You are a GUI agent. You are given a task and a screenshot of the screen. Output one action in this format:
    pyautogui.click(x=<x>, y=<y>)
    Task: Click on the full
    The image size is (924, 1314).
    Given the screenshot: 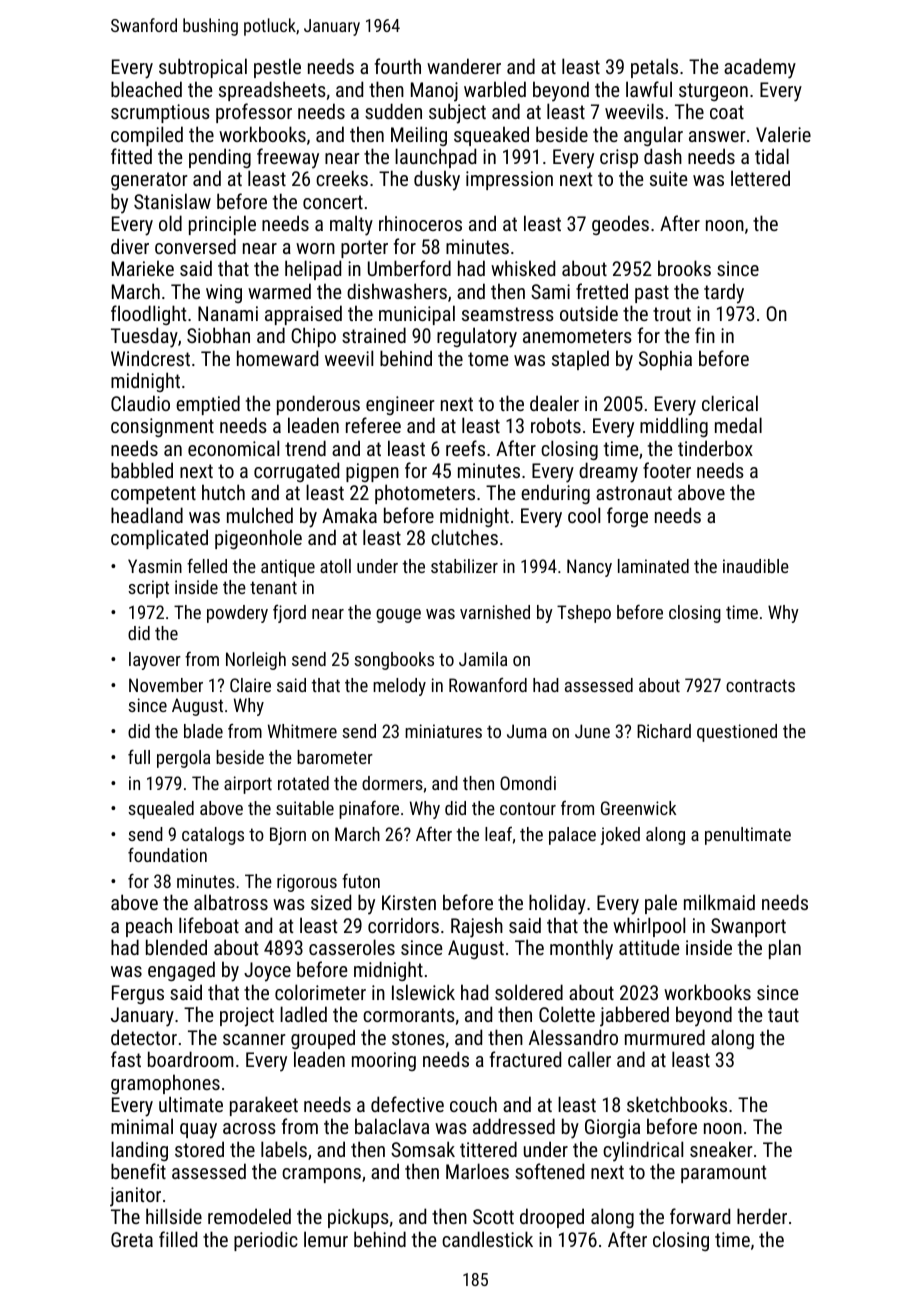 What is the action you would take?
    pyautogui.click(x=139, y=756)
